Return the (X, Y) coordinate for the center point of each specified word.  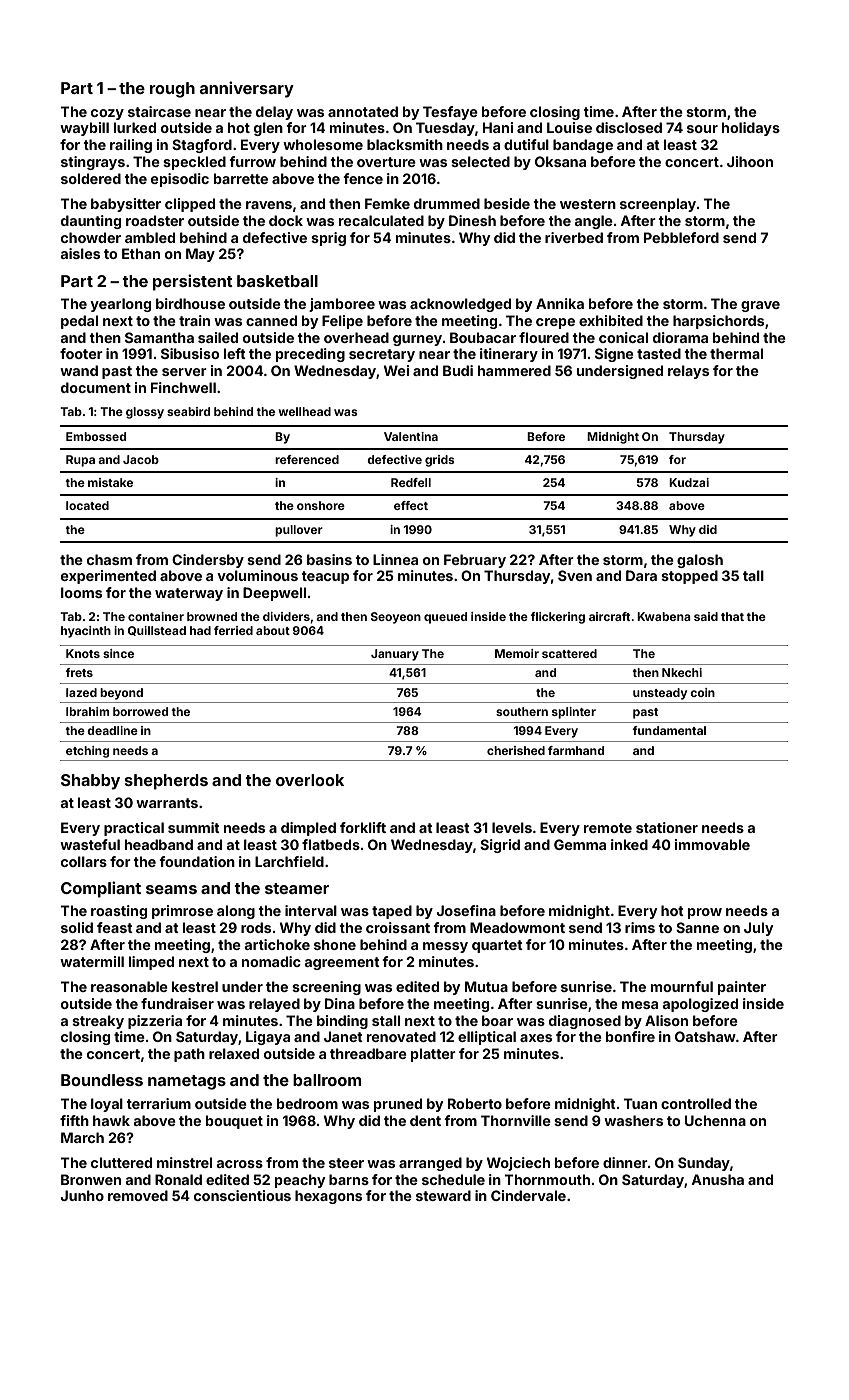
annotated (363, 111)
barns (349, 1179)
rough (172, 90)
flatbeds (331, 844)
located (87, 505)
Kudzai (689, 482)
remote (608, 828)
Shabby (90, 782)
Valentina (411, 436)
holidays (751, 129)
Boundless (102, 1080)
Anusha (717, 1179)
